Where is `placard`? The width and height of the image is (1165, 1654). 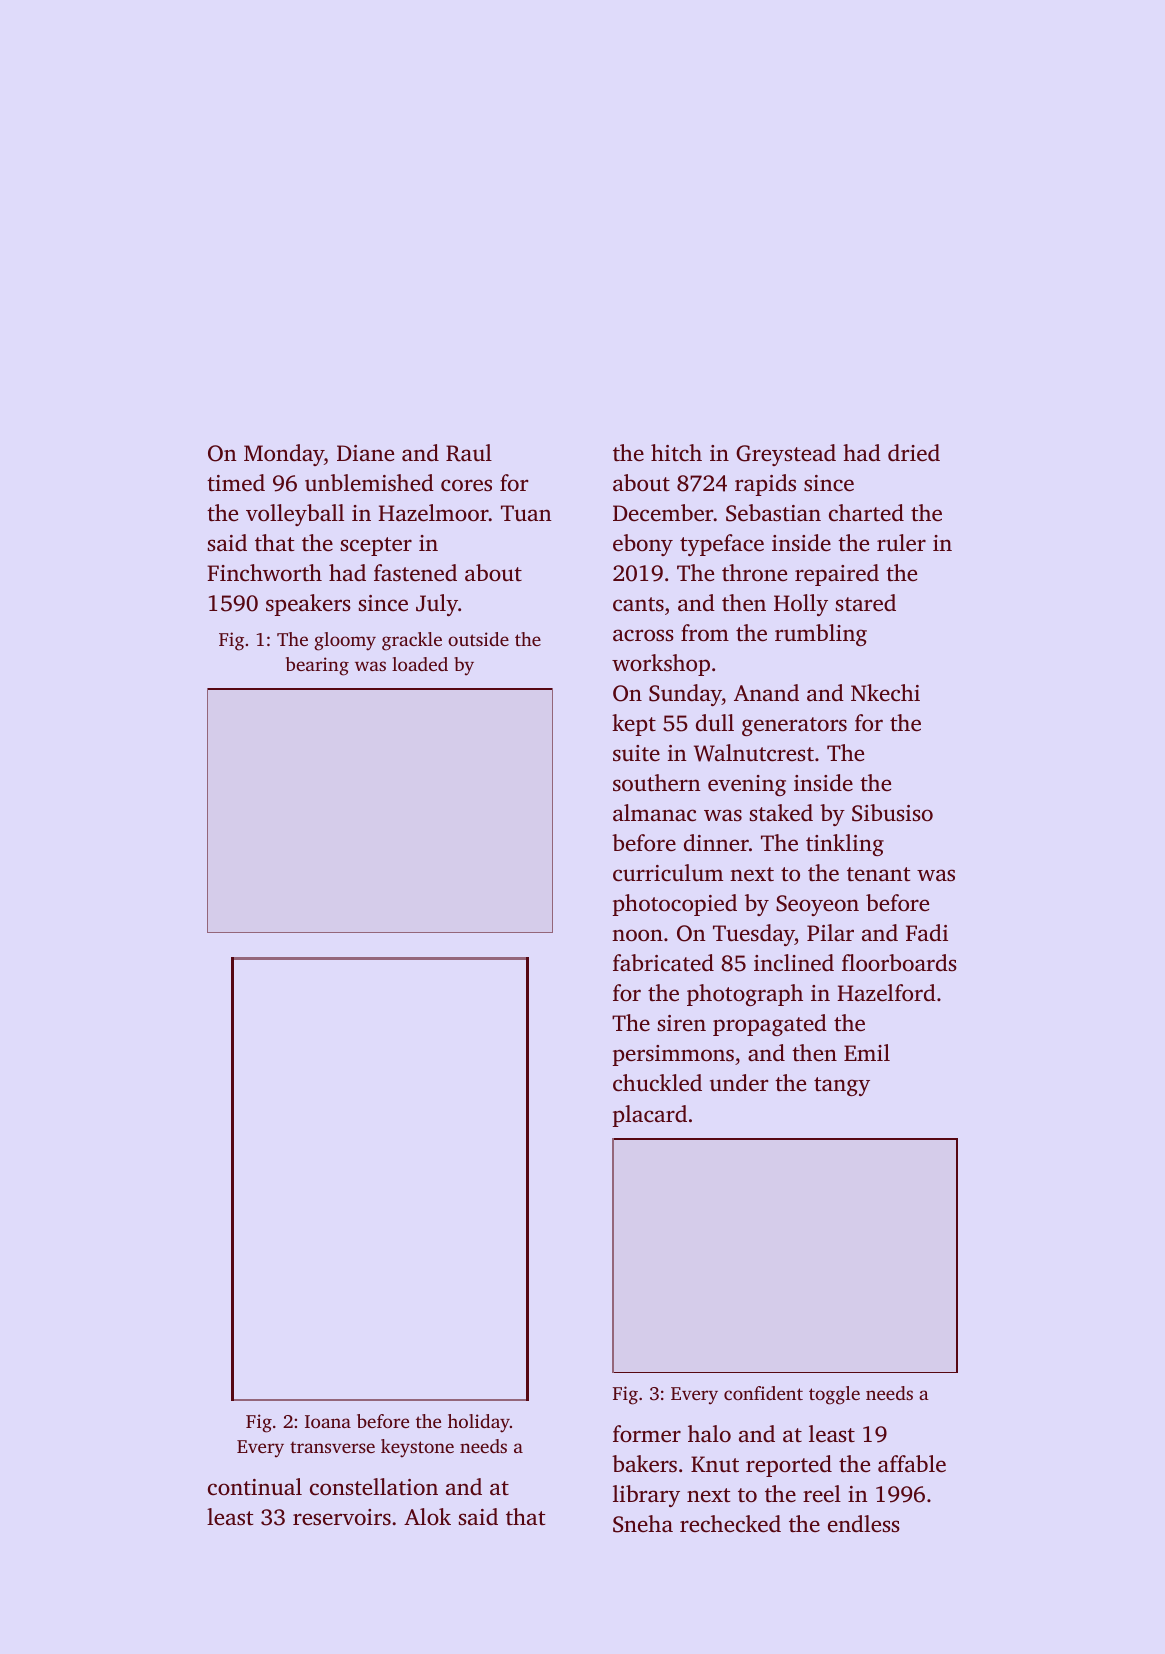 placard is located at coordinates (650, 1116).
